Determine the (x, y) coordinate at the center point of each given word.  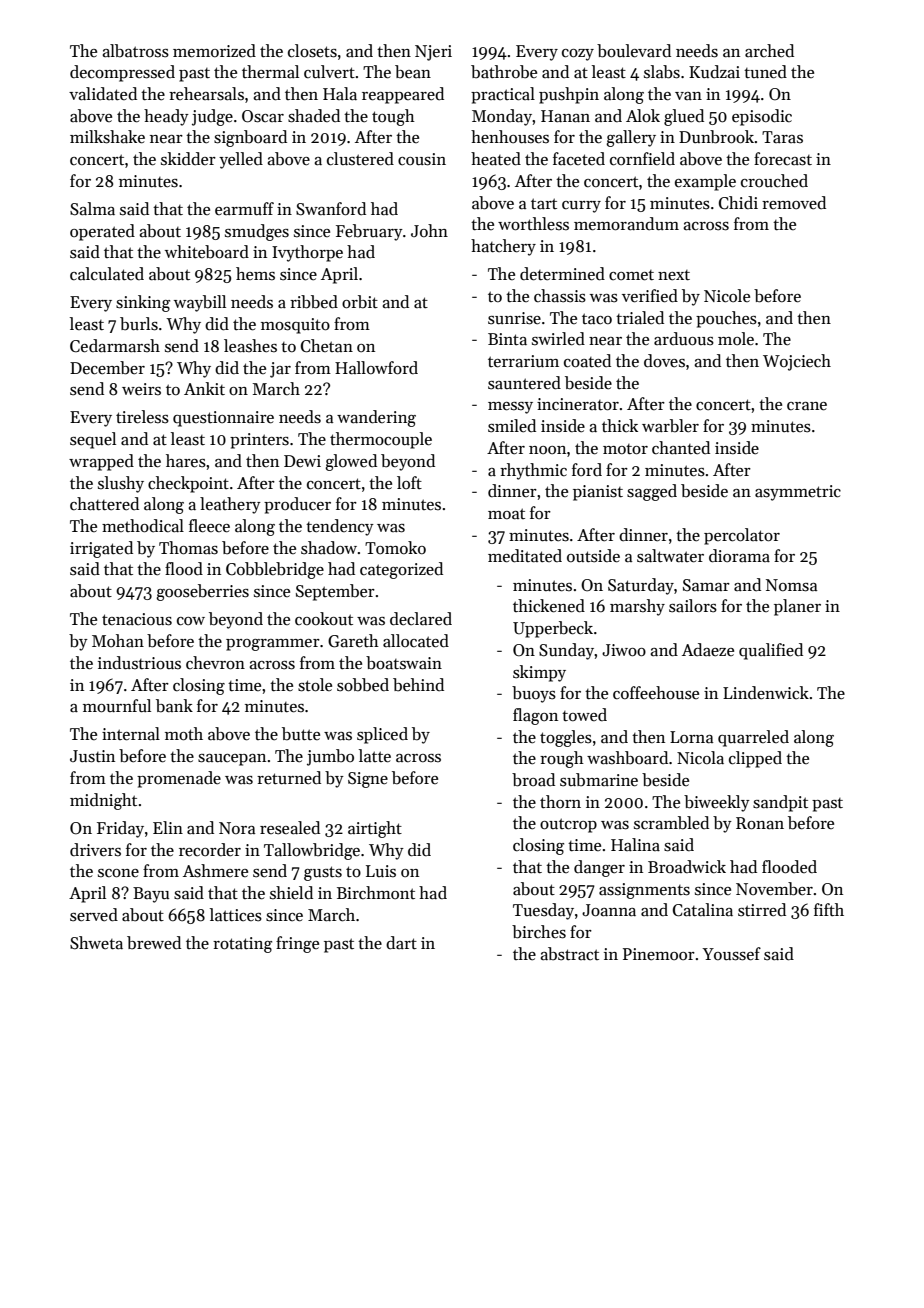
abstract (569, 954)
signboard (250, 138)
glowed (351, 462)
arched (769, 51)
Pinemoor (659, 954)
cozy (578, 55)
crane (807, 406)
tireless (142, 417)
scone (118, 873)
